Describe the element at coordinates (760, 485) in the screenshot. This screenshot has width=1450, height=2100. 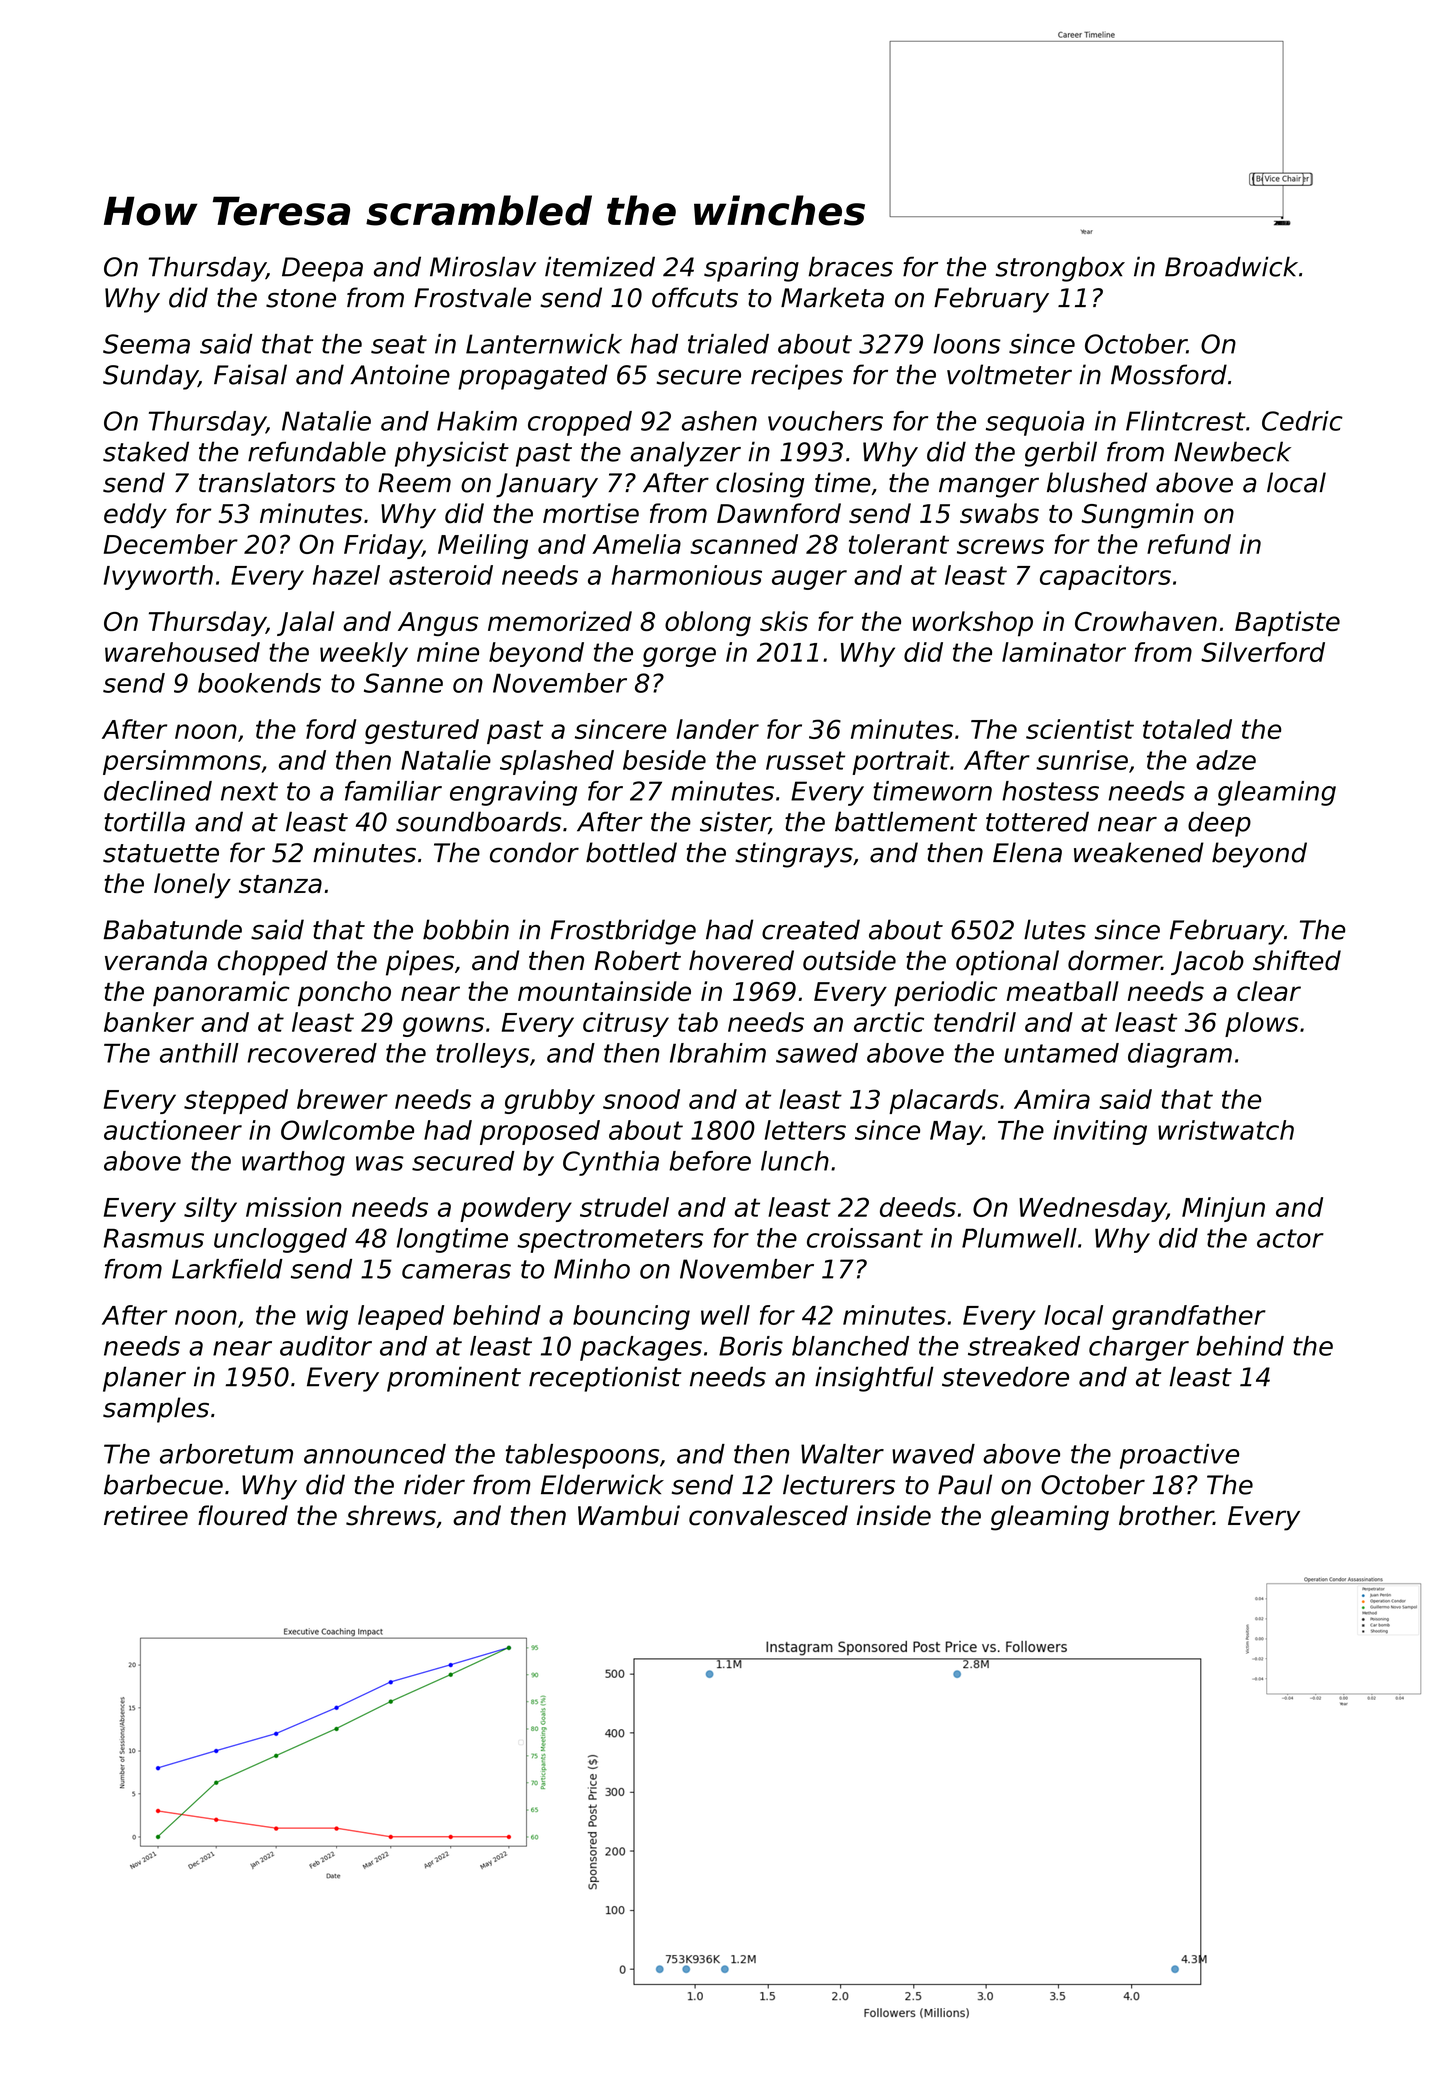
I see `closing` at that location.
